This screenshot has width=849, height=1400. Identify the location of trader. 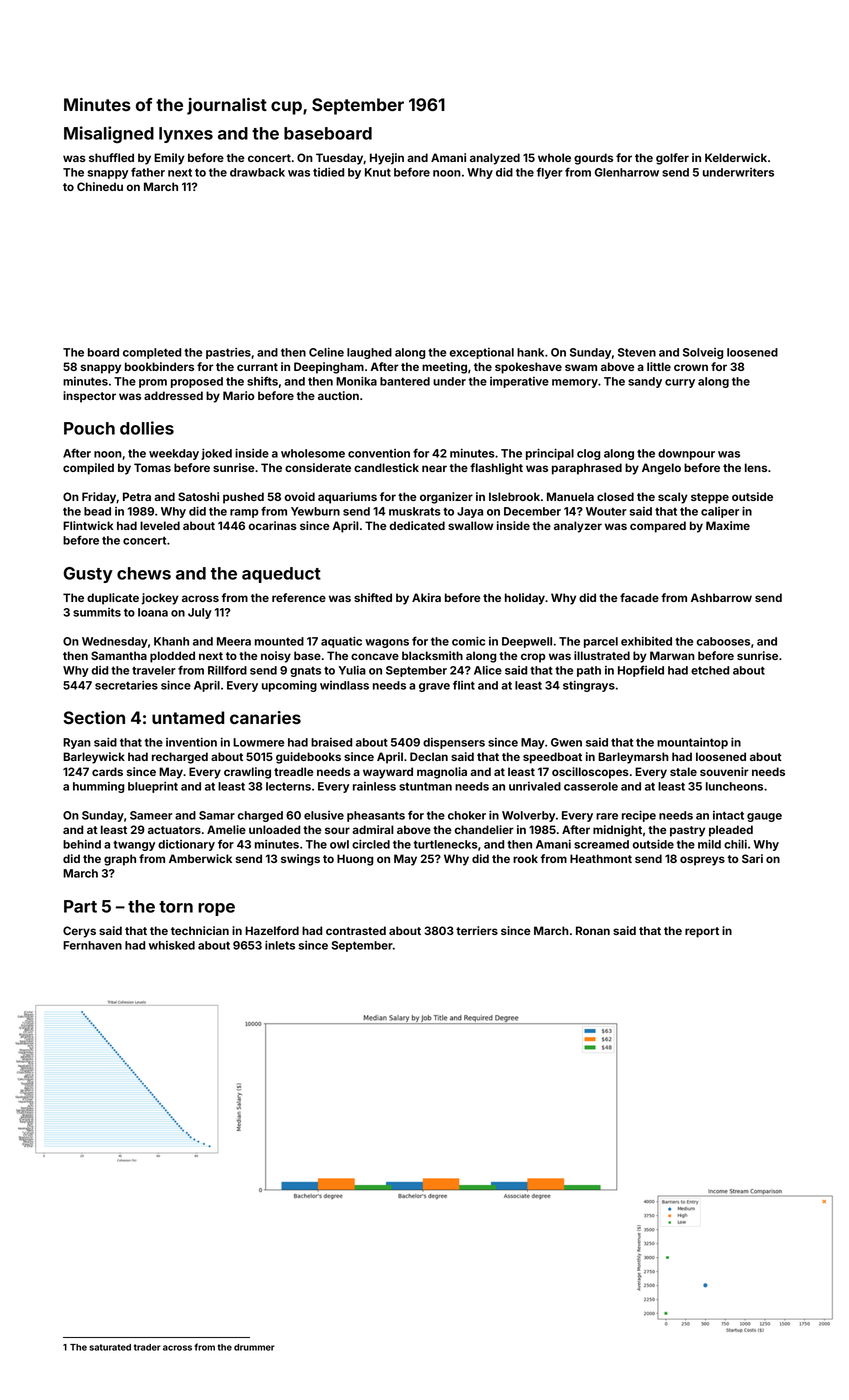
(147, 1347).
